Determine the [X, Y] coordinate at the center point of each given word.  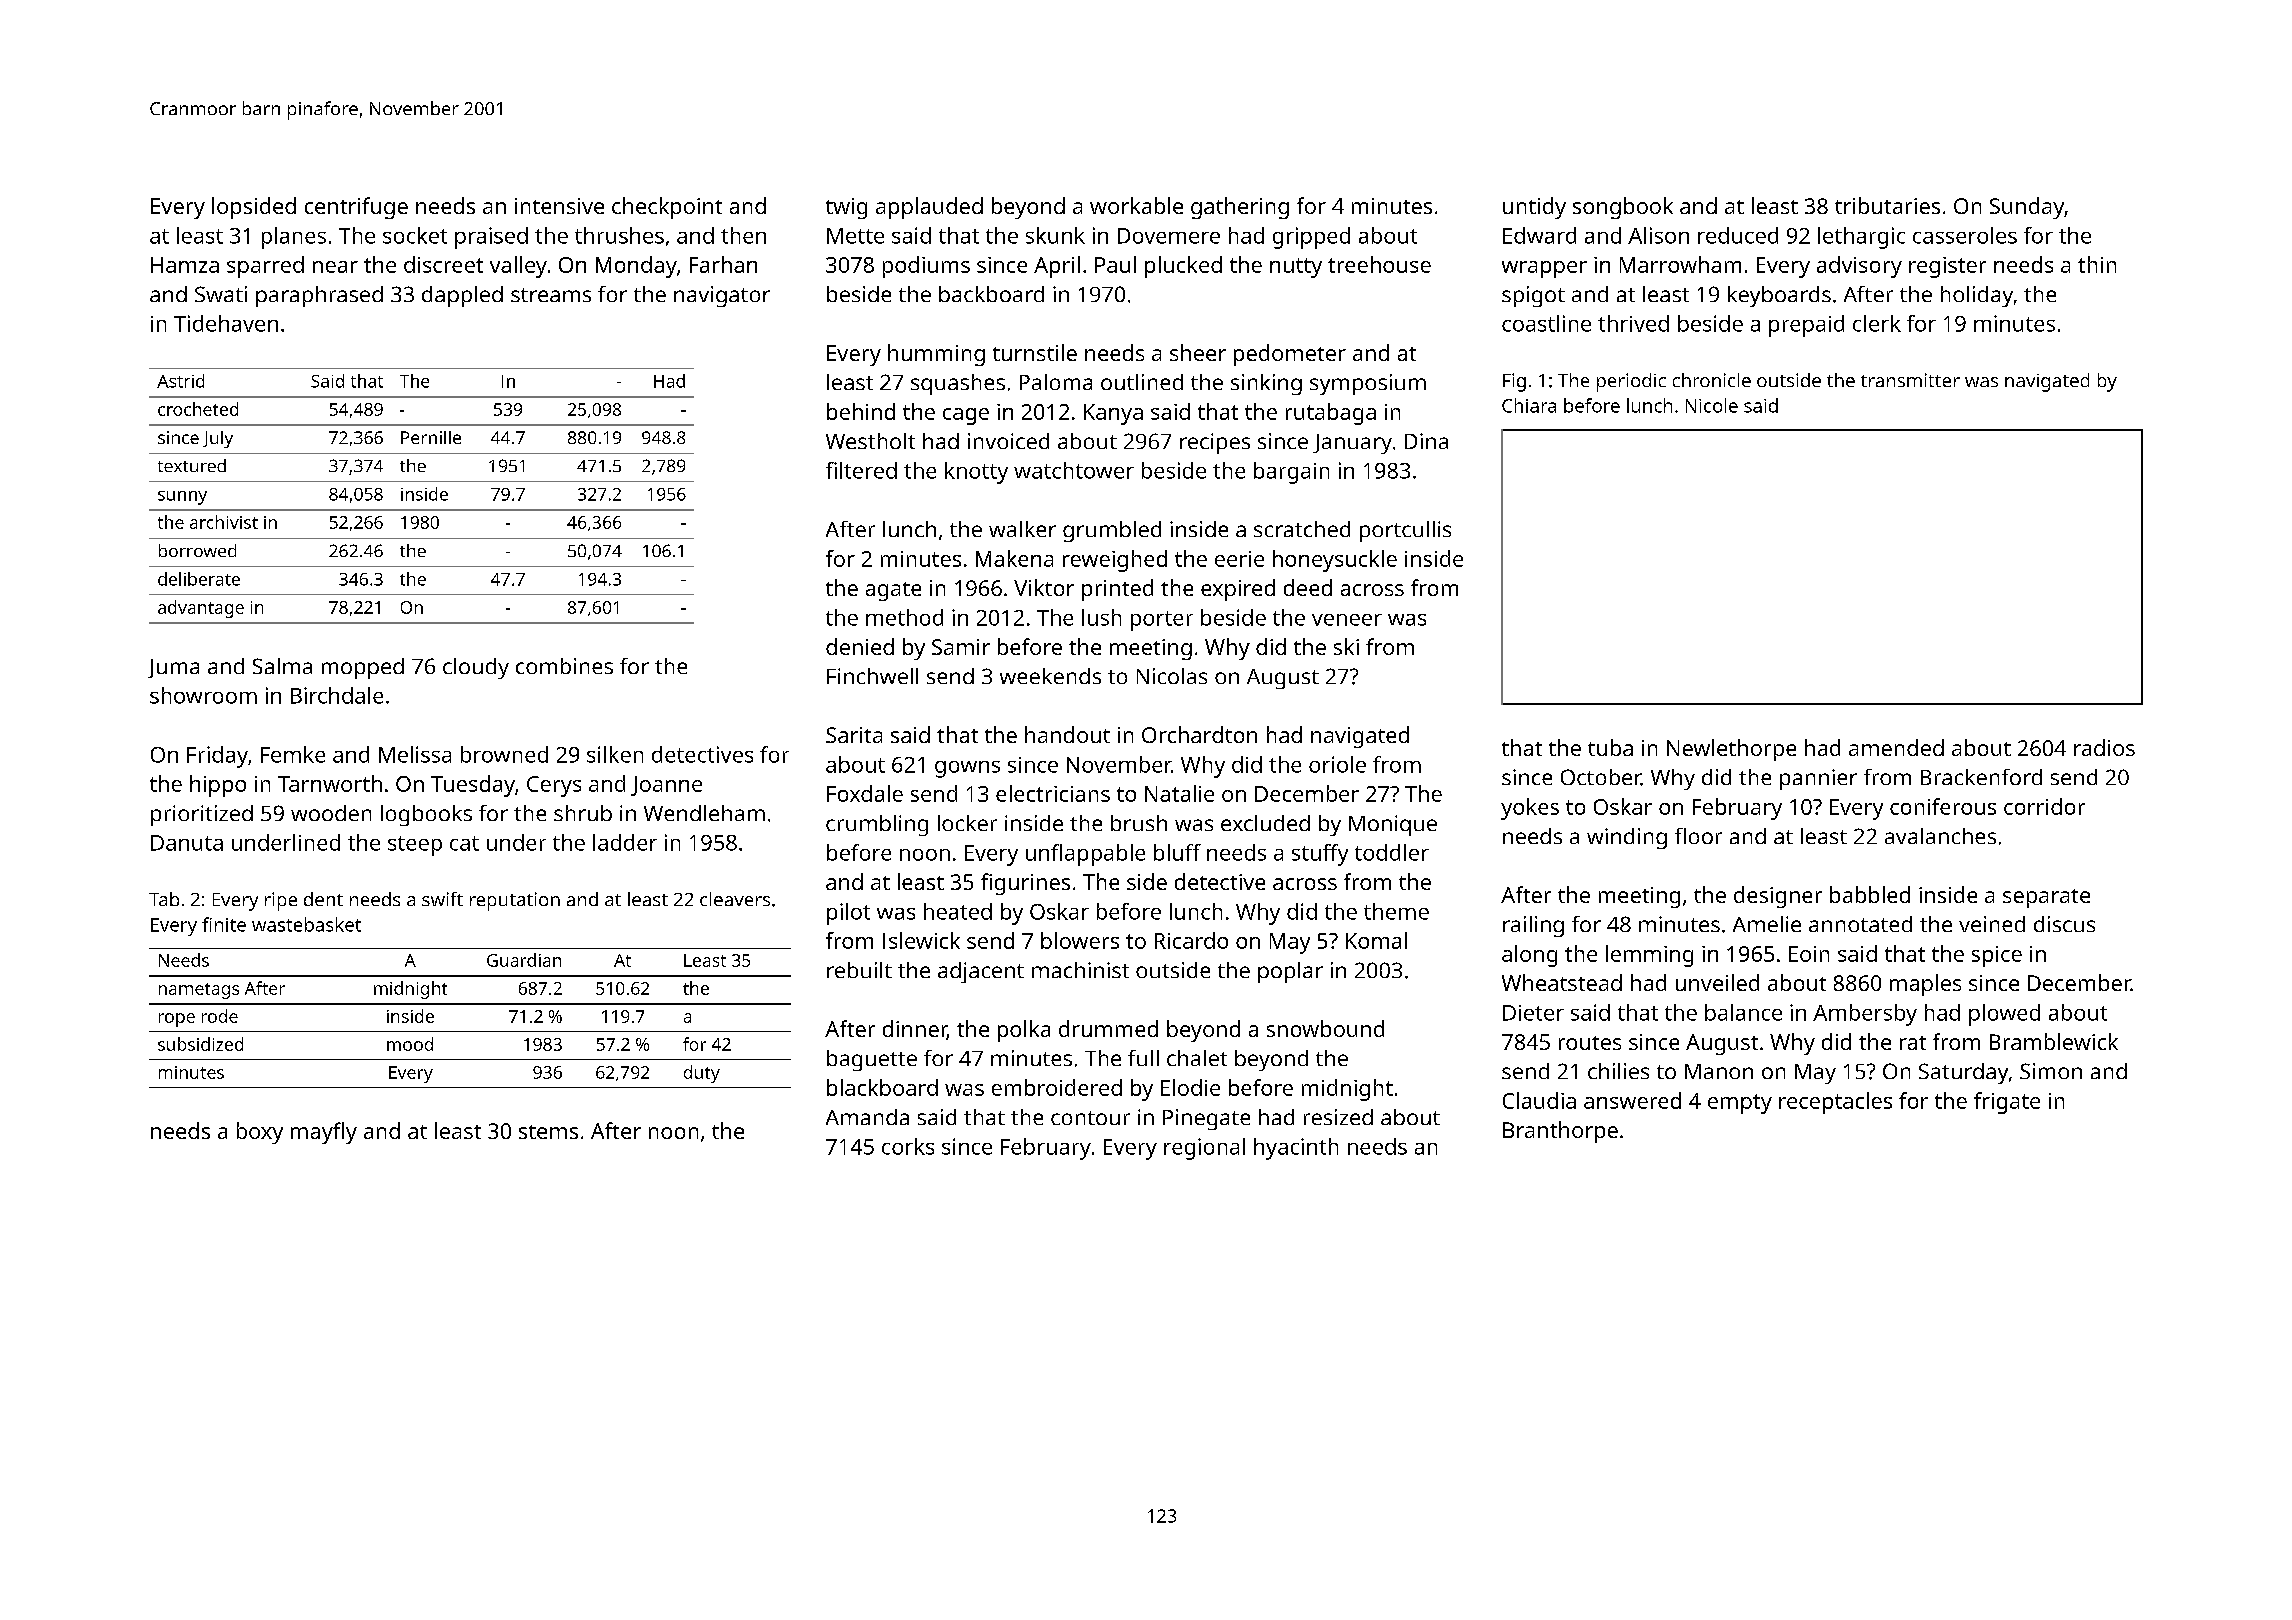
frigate [2007, 1103]
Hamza [185, 265]
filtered [861, 470]
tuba [1610, 747]
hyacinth [1296, 1149]
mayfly [324, 1133]
